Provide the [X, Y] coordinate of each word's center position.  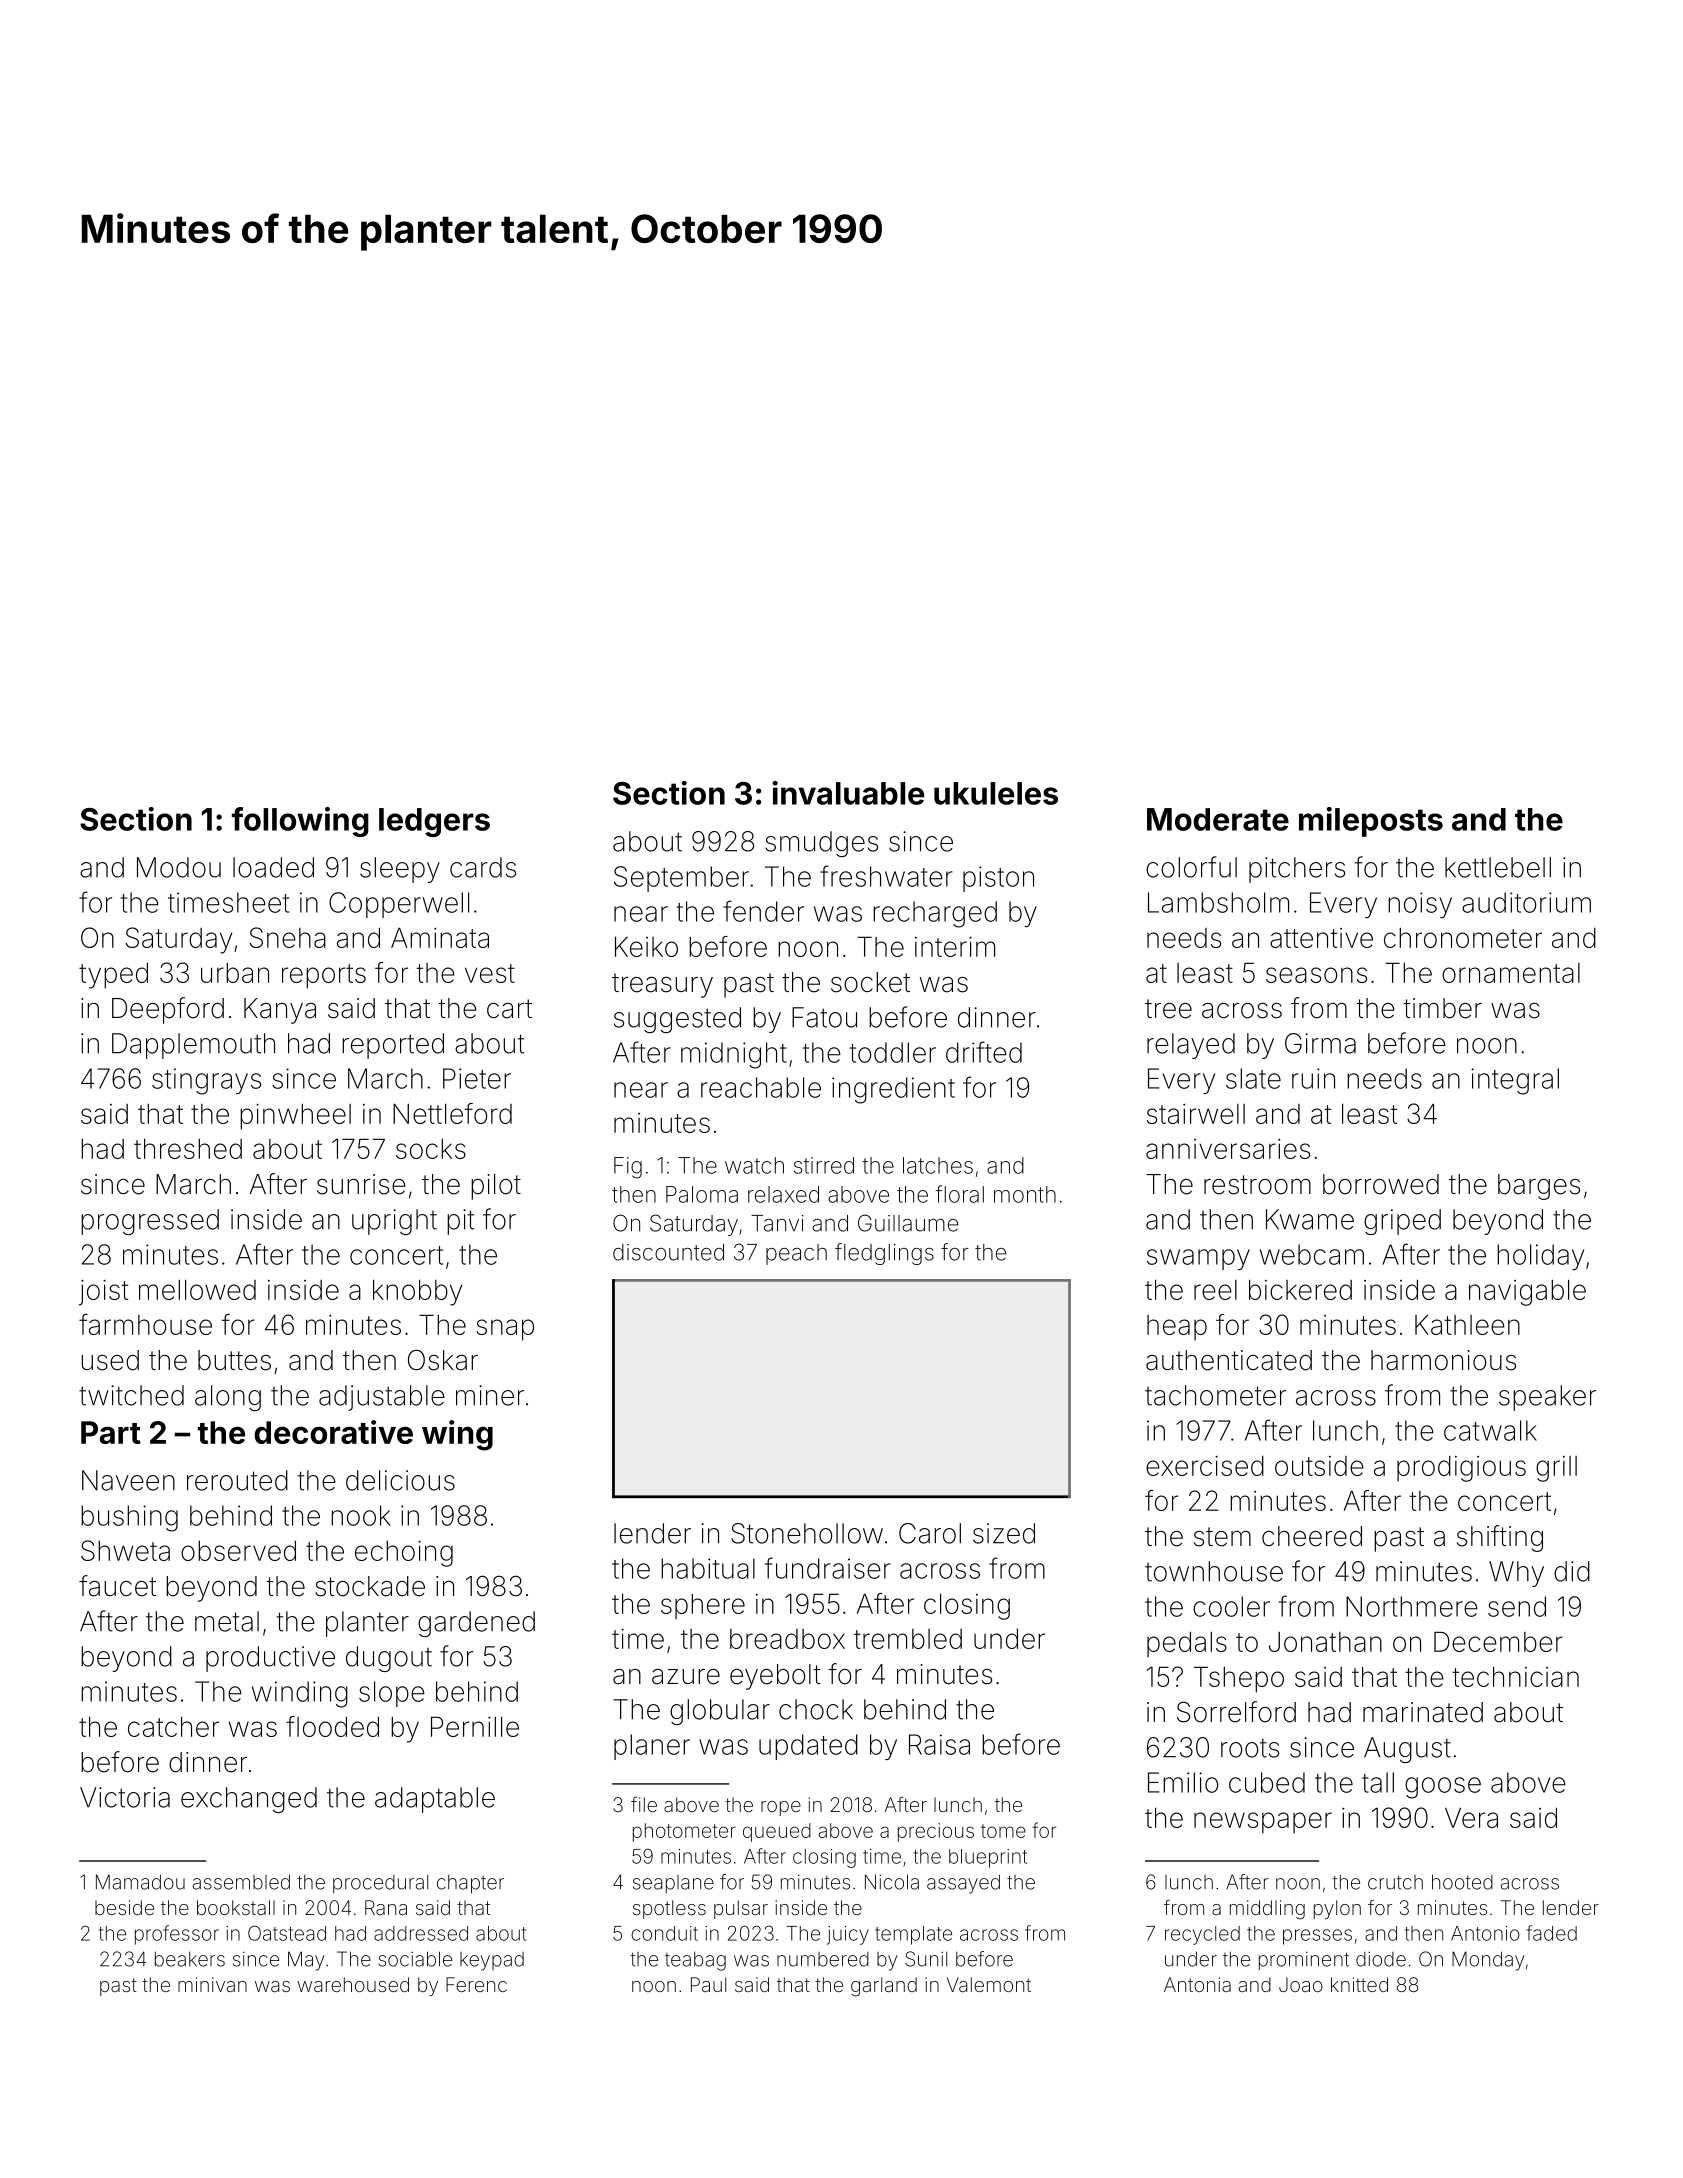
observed [238, 1550]
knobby [417, 1292]
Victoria [125, 1797]
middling [1267, 1910]
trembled [908, 1639]
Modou [179, 867]
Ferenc [476, 1984]
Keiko [646, 946]
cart [509, 1009]
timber [1442, 1008]
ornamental [1511, 973]
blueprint [988, 1858]
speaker [1547, 1398]
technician [1515, 1676]
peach [796, 1254]
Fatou [824, 1017]
